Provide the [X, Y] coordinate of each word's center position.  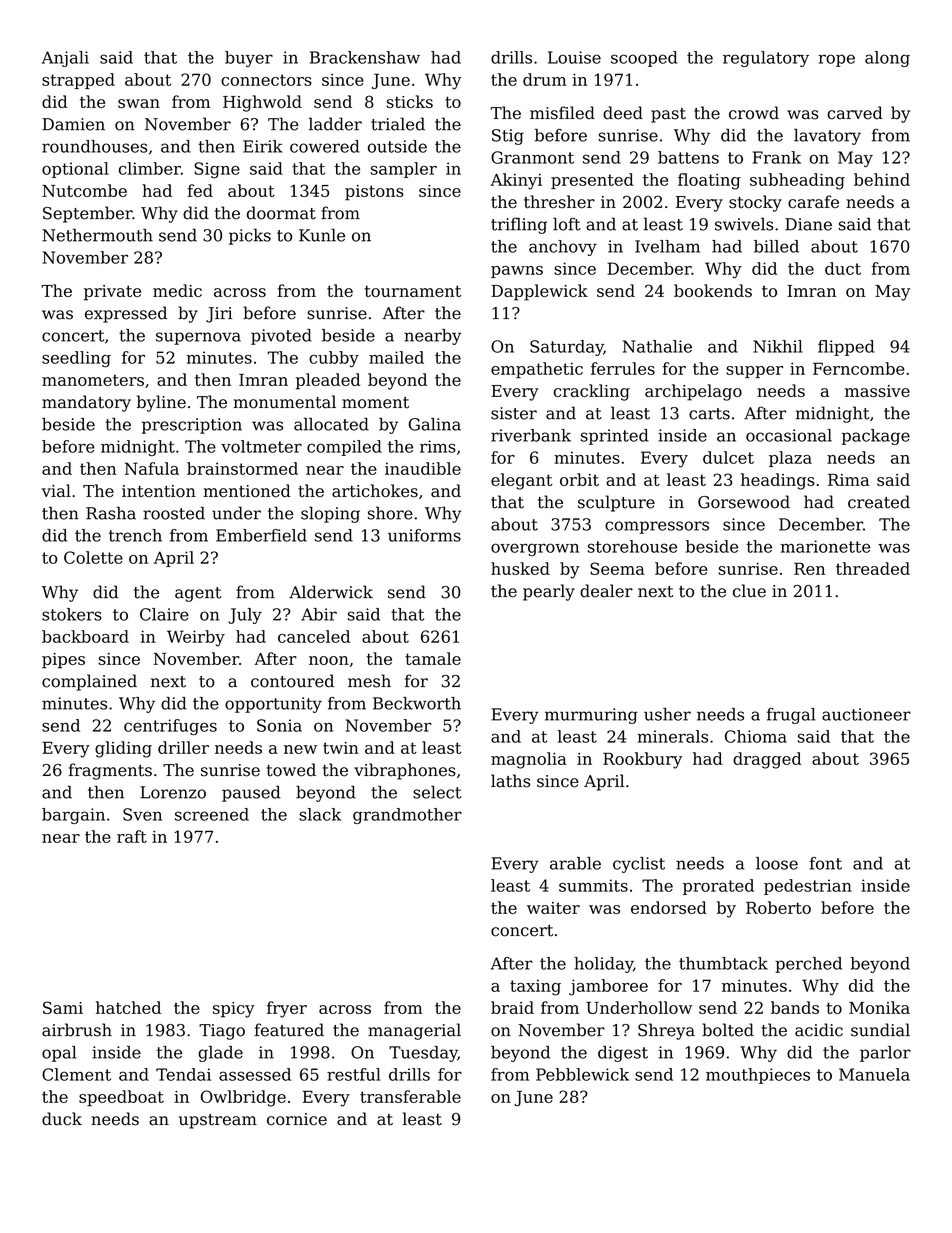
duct [843, 268]
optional [75, 170]
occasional [789, 435]
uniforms [424, 535]
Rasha [111, 513]
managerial [414, 1031]
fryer [287, 1009]
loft [567, 224]
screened [212, 814]
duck [62, 1119]
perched [808, 965]
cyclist [639, 865]
